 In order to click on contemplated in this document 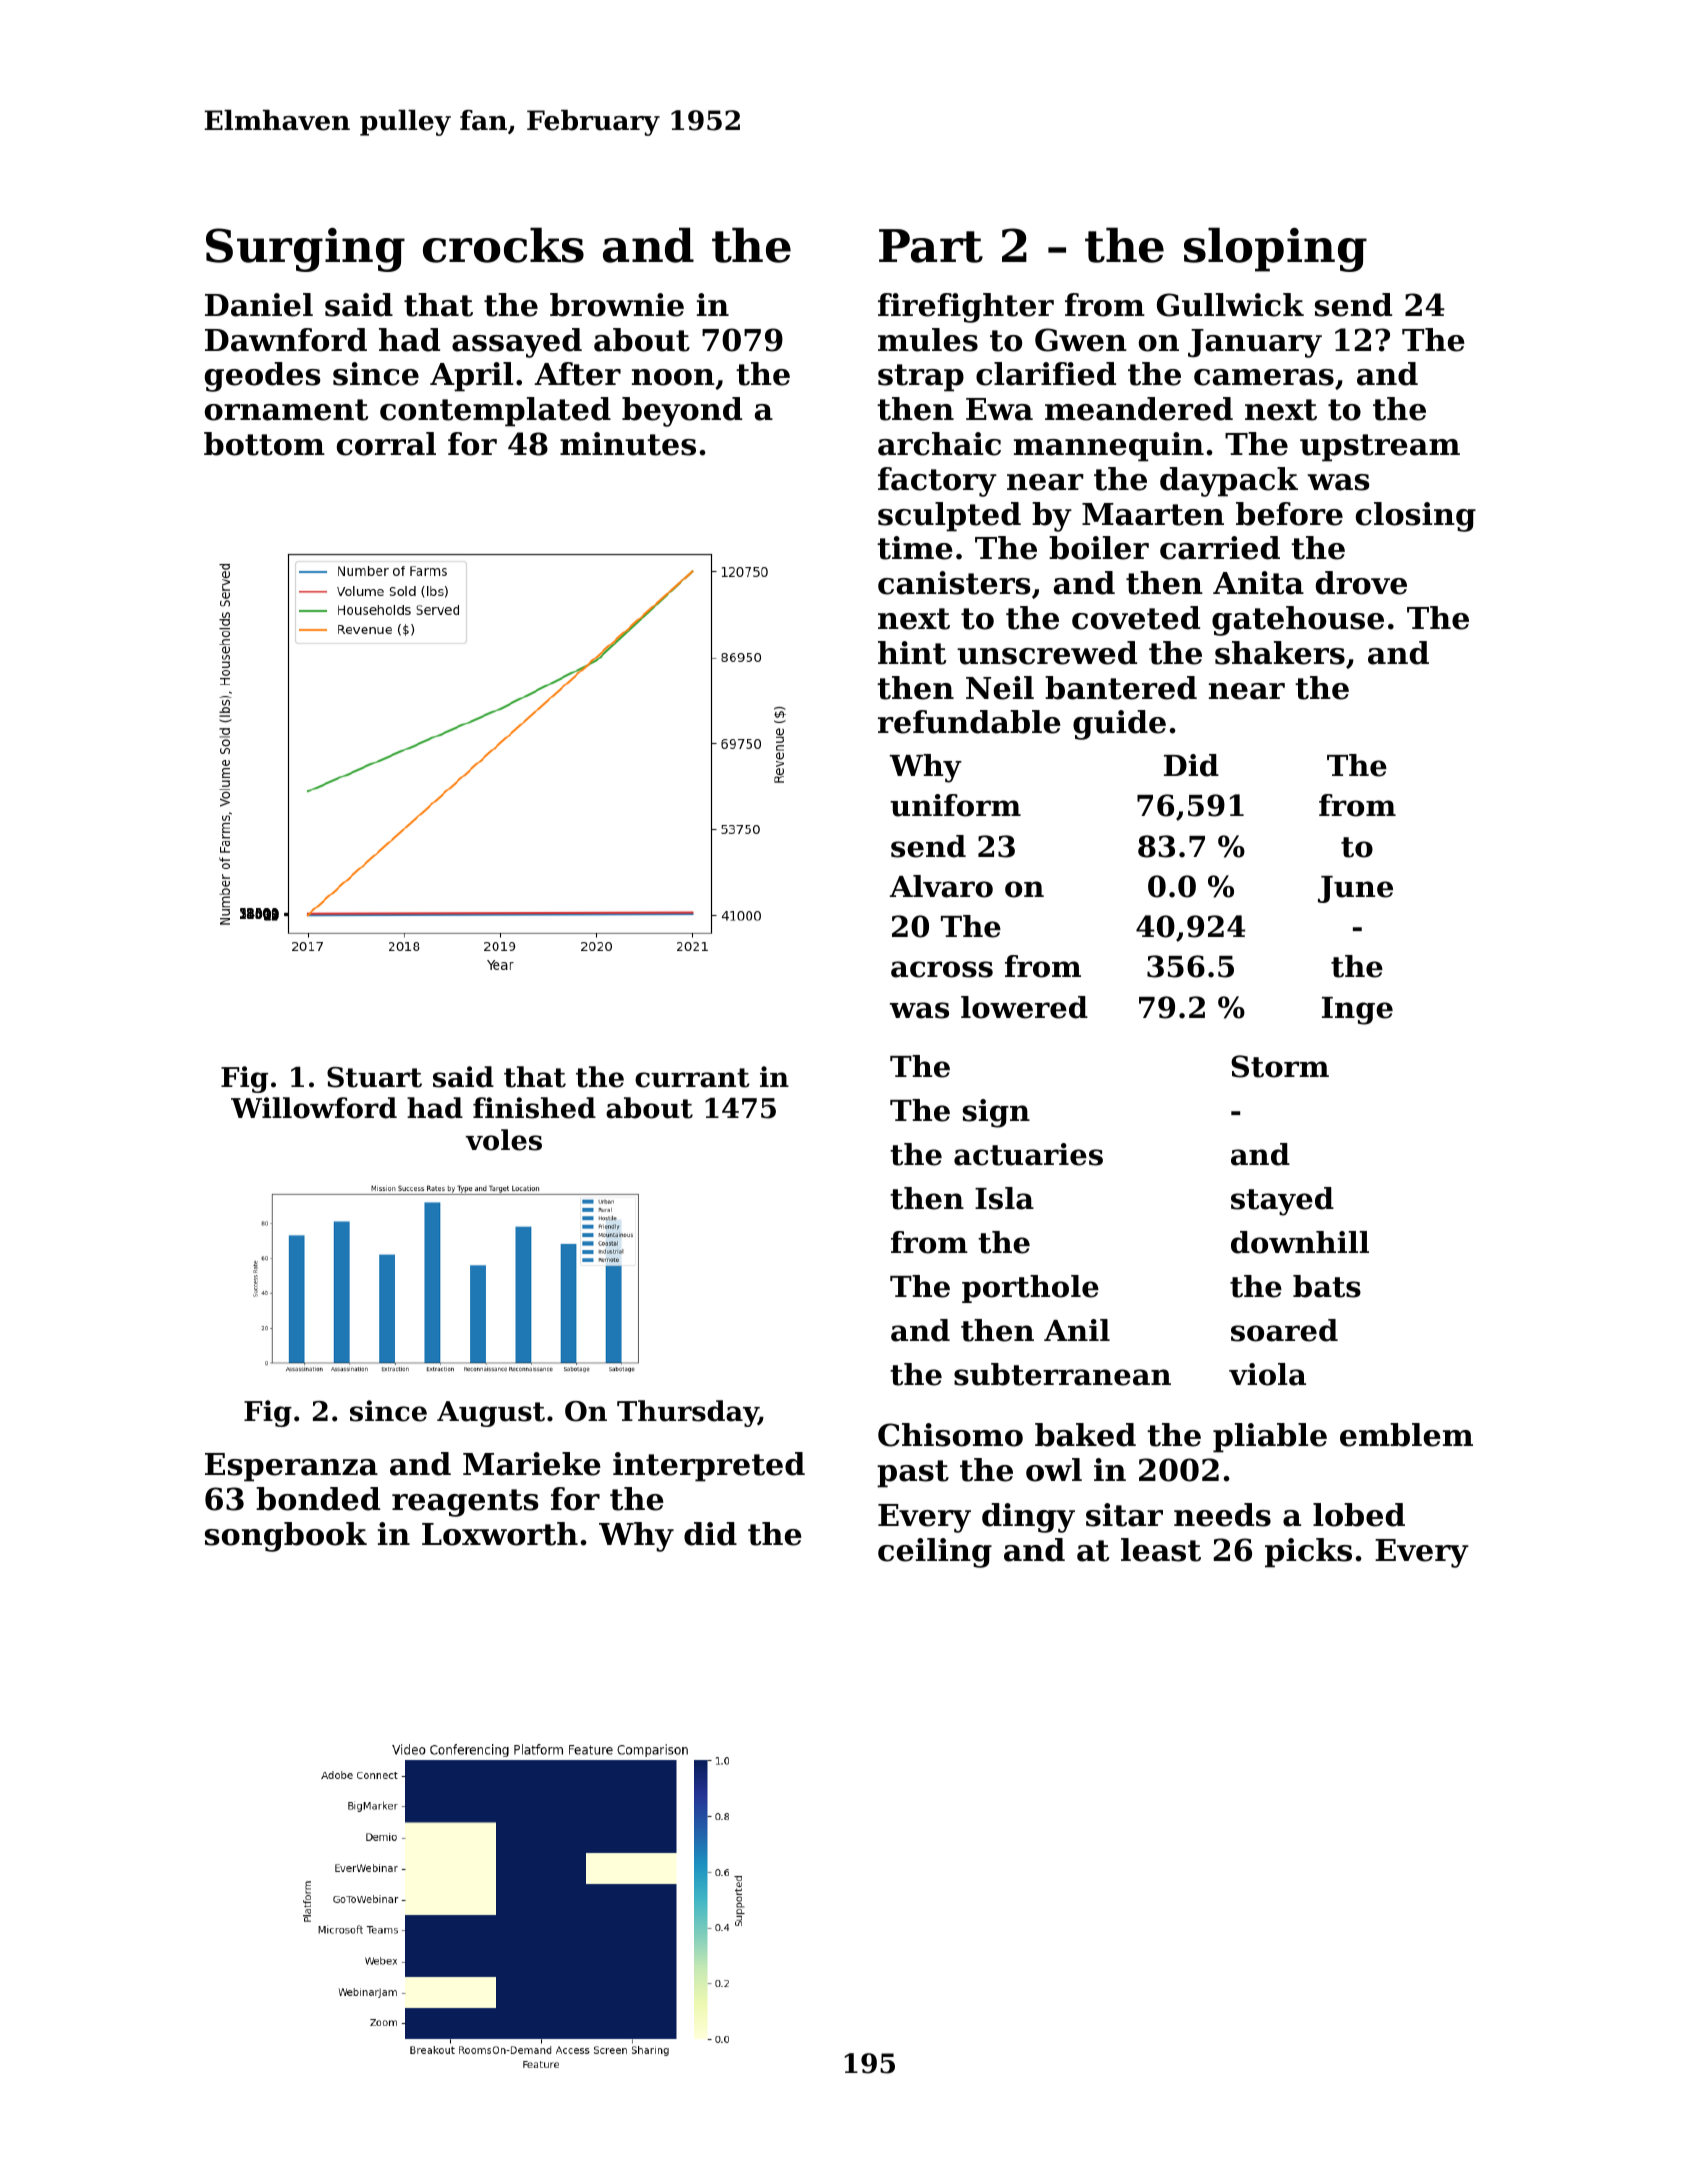, I will do `click(495, 412)`.
